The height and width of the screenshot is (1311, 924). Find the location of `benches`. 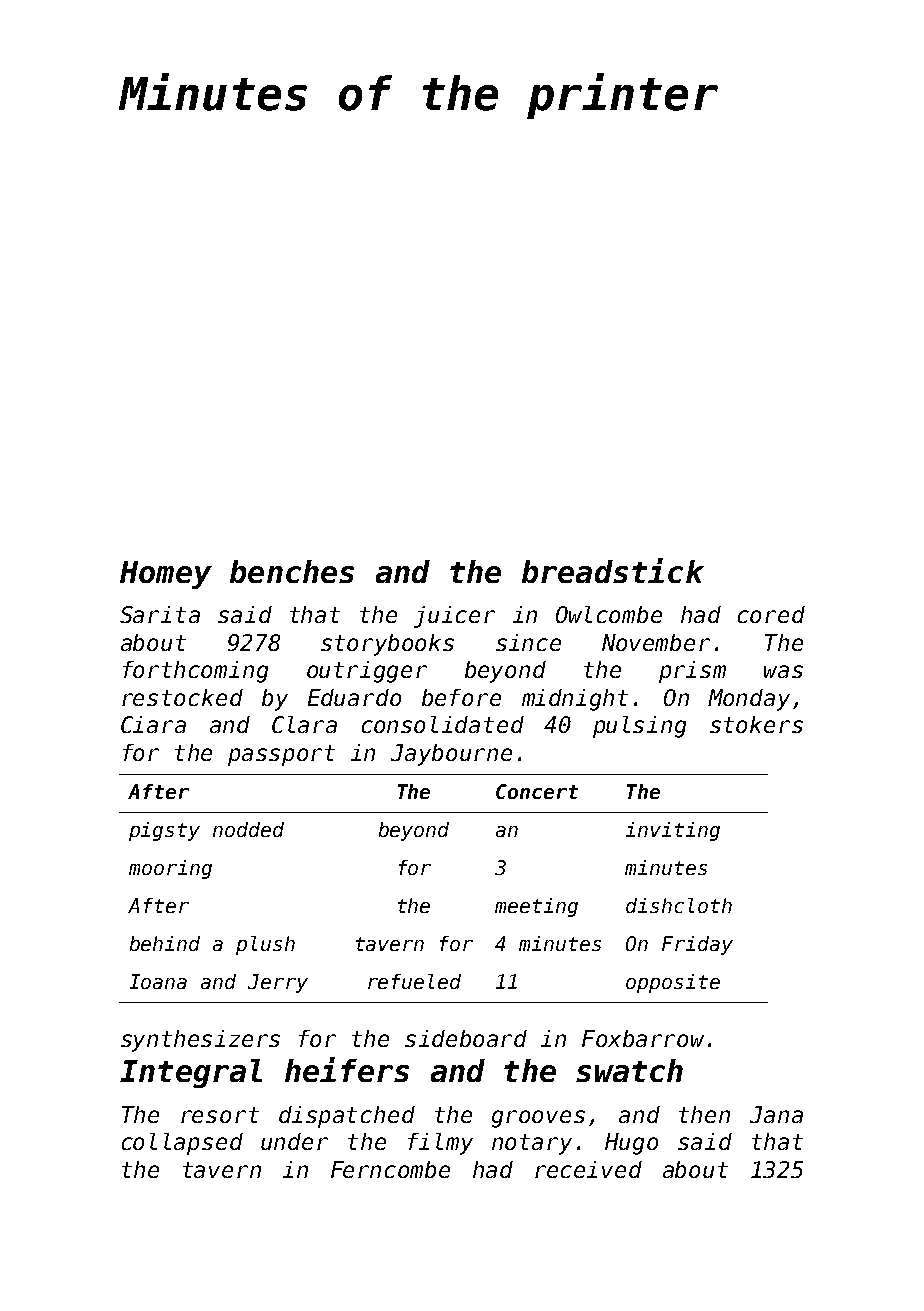

benches is located at coordinates (292, 571).
